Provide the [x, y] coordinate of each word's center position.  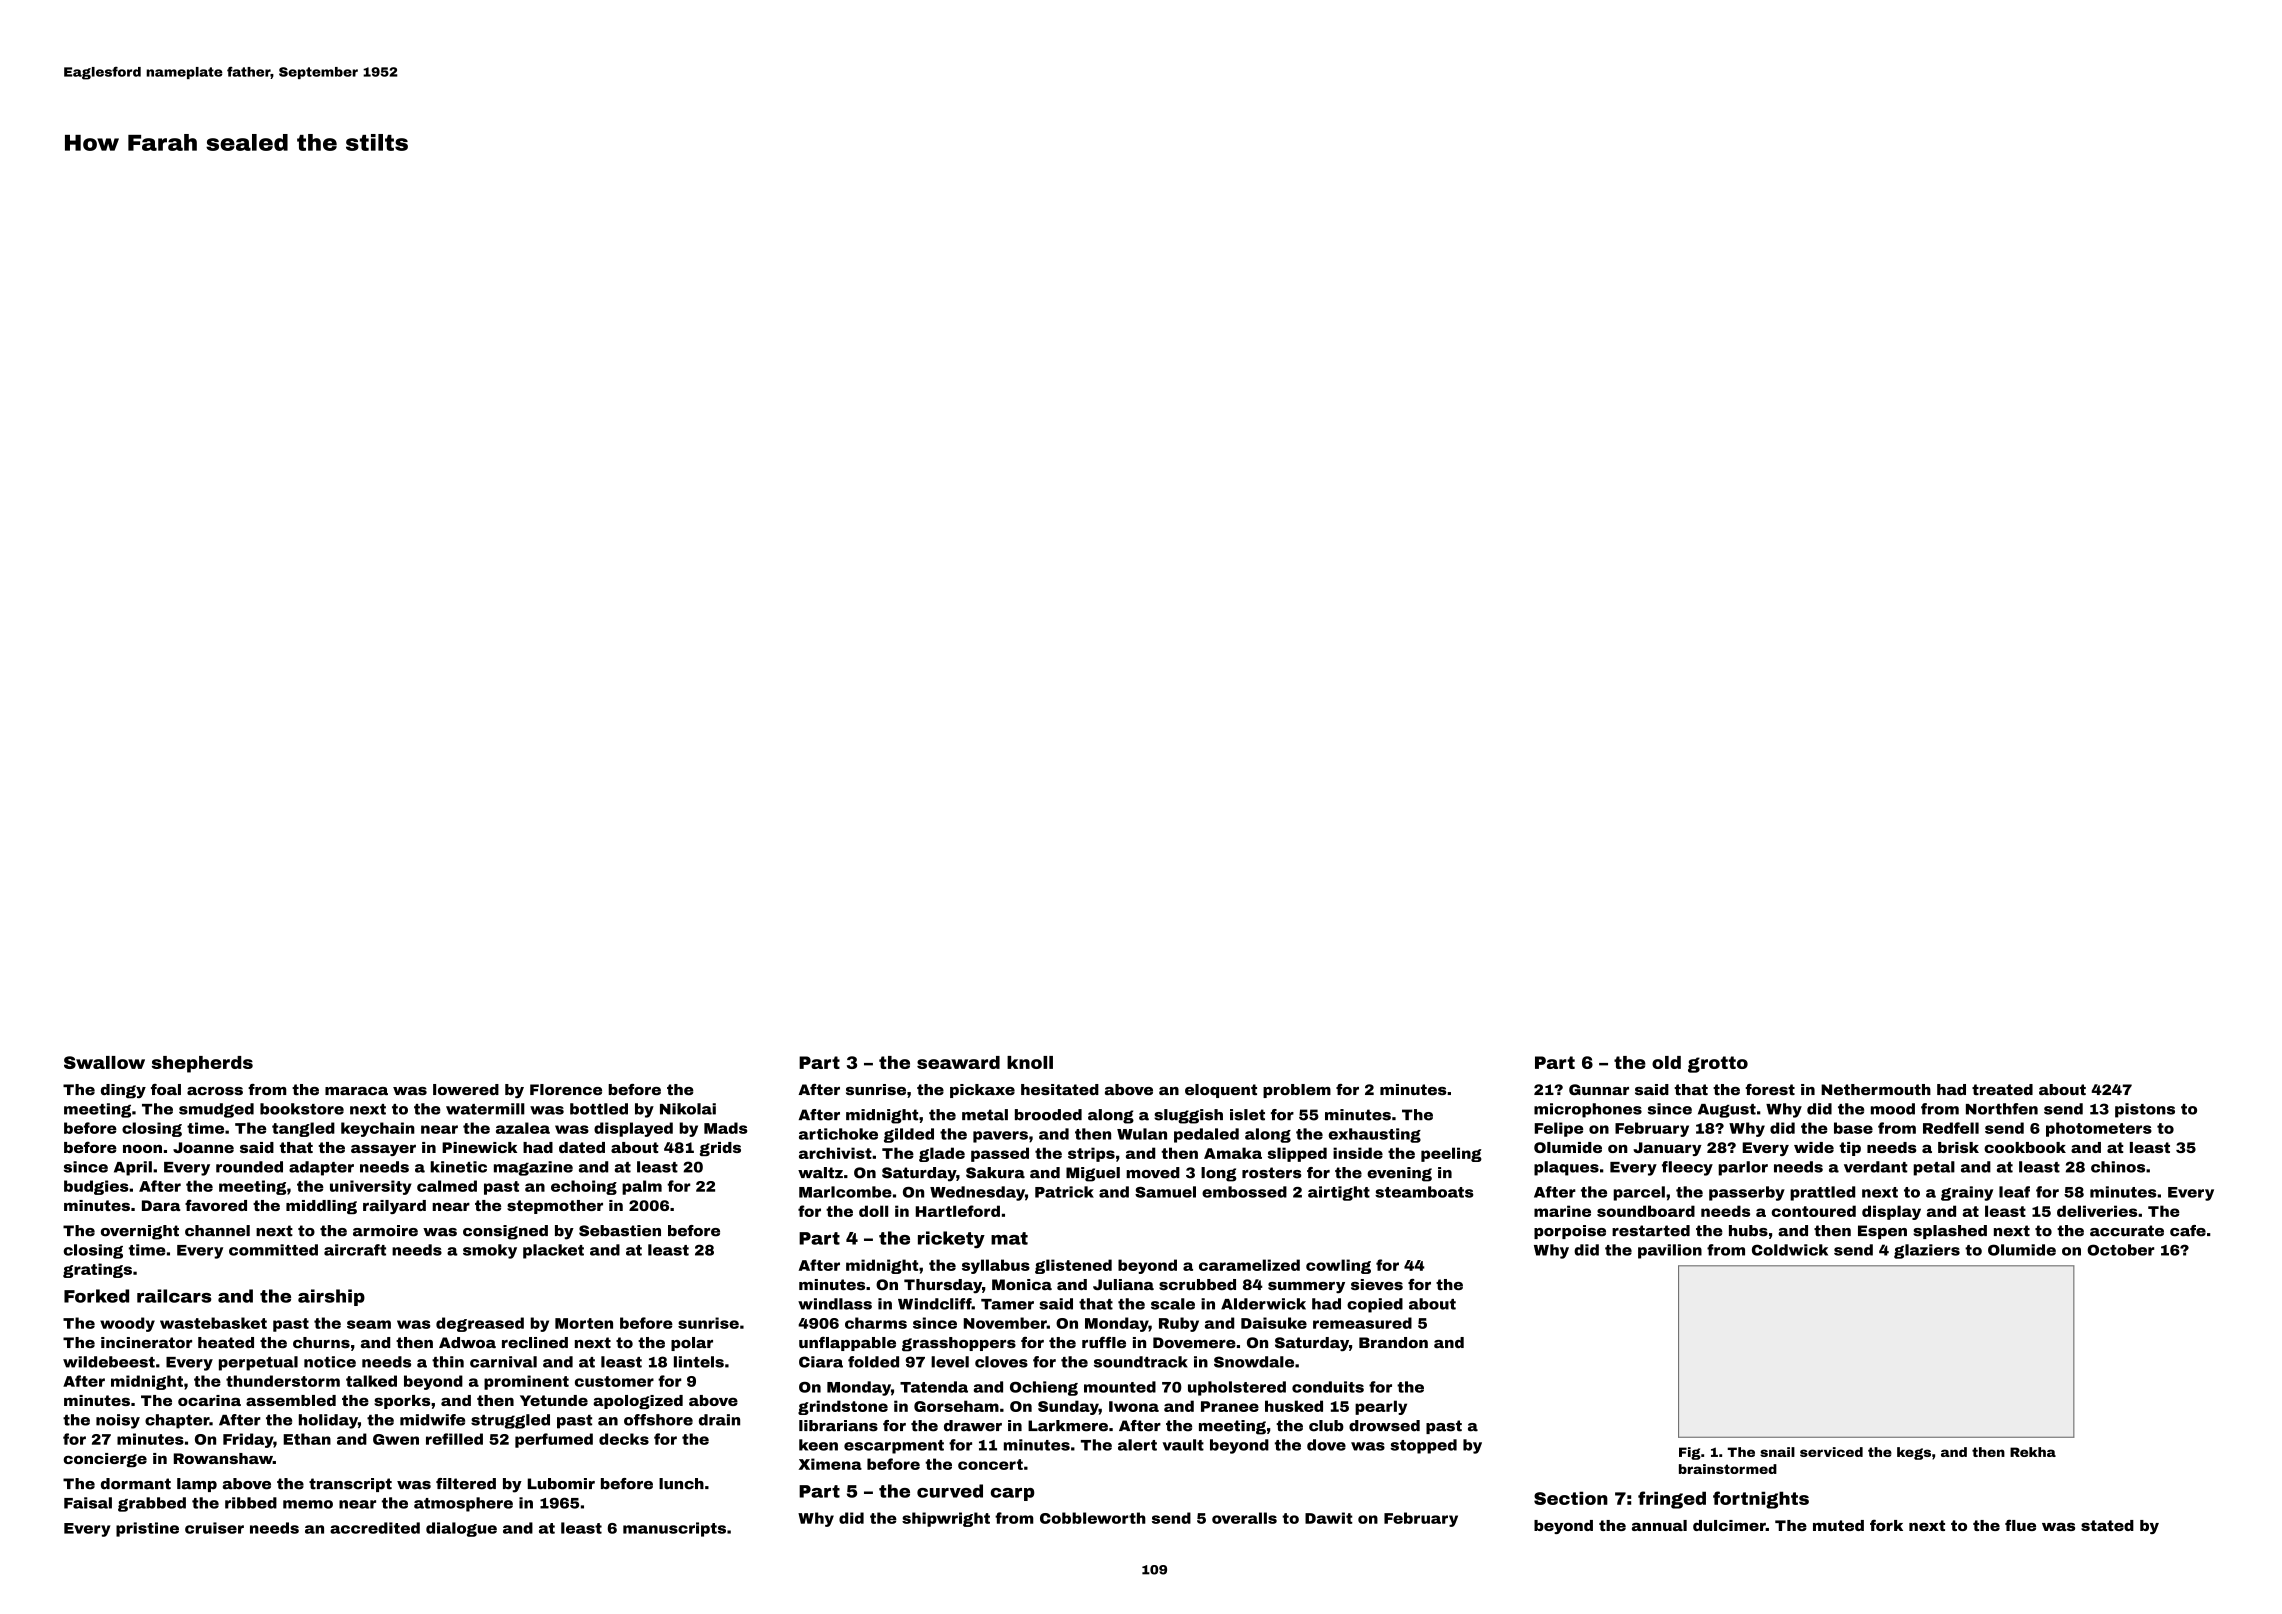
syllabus [996, 1266]
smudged [216, 1110]
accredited [375, 1528]
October [2120, 1250]
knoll [1030, 1062]
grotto [1718, 1064]
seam [369, 1324]
